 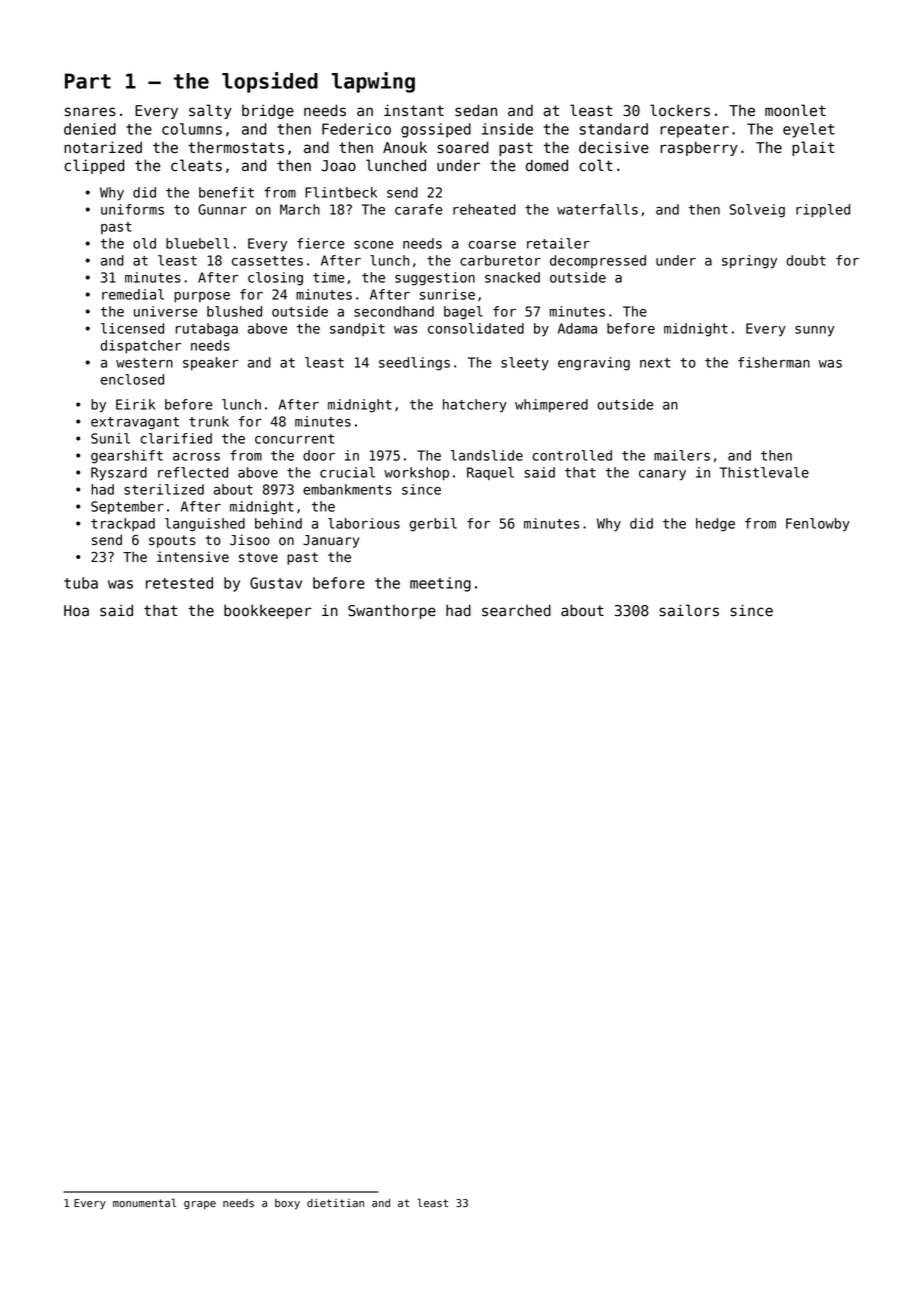 What do you see at coordinates (200, 1205) in the screenshot?
I see `grape` at bounding box center [200, 1205].
